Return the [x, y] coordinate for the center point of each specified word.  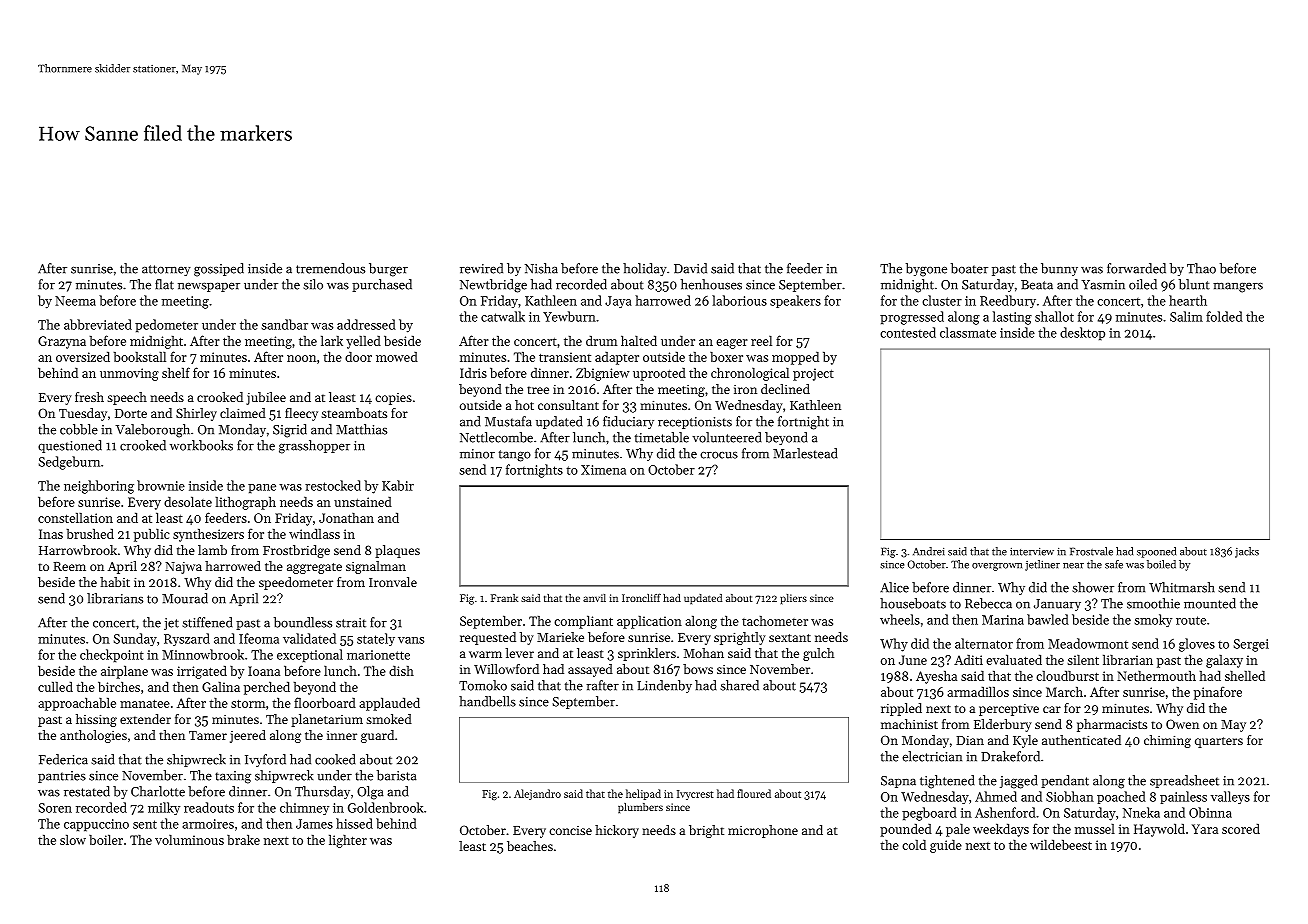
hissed [354, 823]
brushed [90, 533]
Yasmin [1103, 285]
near [1073, 566]
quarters [1219, 742]
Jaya [618, 302]
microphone [763, 831]
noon [301, 358]
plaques [397, 551]
